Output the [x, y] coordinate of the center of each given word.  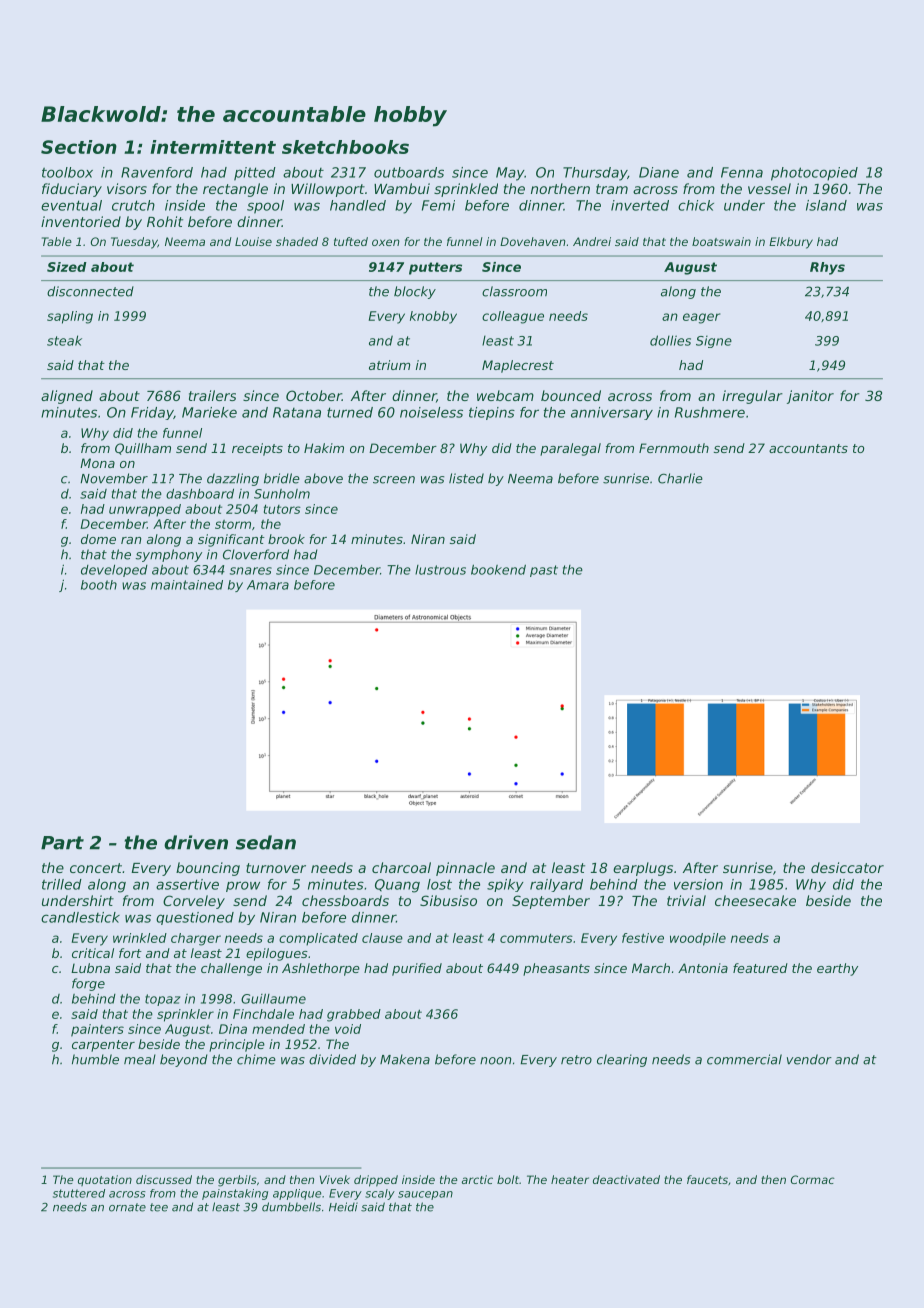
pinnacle [465, 869]
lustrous [440, 570]
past [544, 571]
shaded [297, 241]
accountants [808, 448]
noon [495, 1061]
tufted [351, 241]
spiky [505, 885]
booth [99, 585]
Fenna [742, 172]
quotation [105, 1180]
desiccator [847, 867]
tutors [282, 509]
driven [196, 842]
